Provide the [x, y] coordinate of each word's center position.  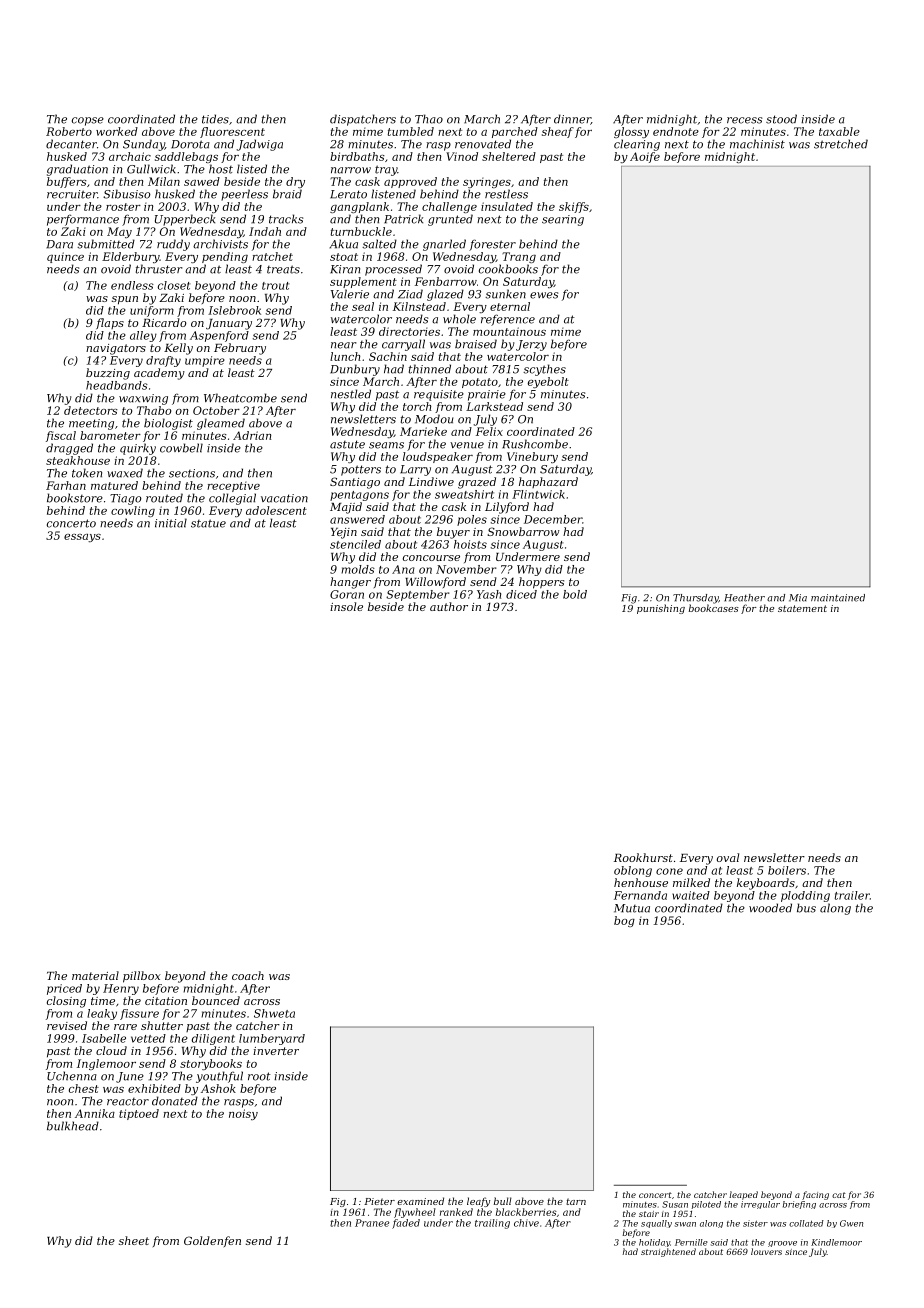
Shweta [274, 1013]
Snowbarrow [523, 531]
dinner [572, 119]
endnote [676, 131]
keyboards [766, 884]
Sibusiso [127, 194]
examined [420, 1201]
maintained [838, 598]
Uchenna [72, 1076]
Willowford [435, 582]
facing [815, 1195]
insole [346, 606]
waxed [125, 473]
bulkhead [73, 1126]
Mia [798, 598]
